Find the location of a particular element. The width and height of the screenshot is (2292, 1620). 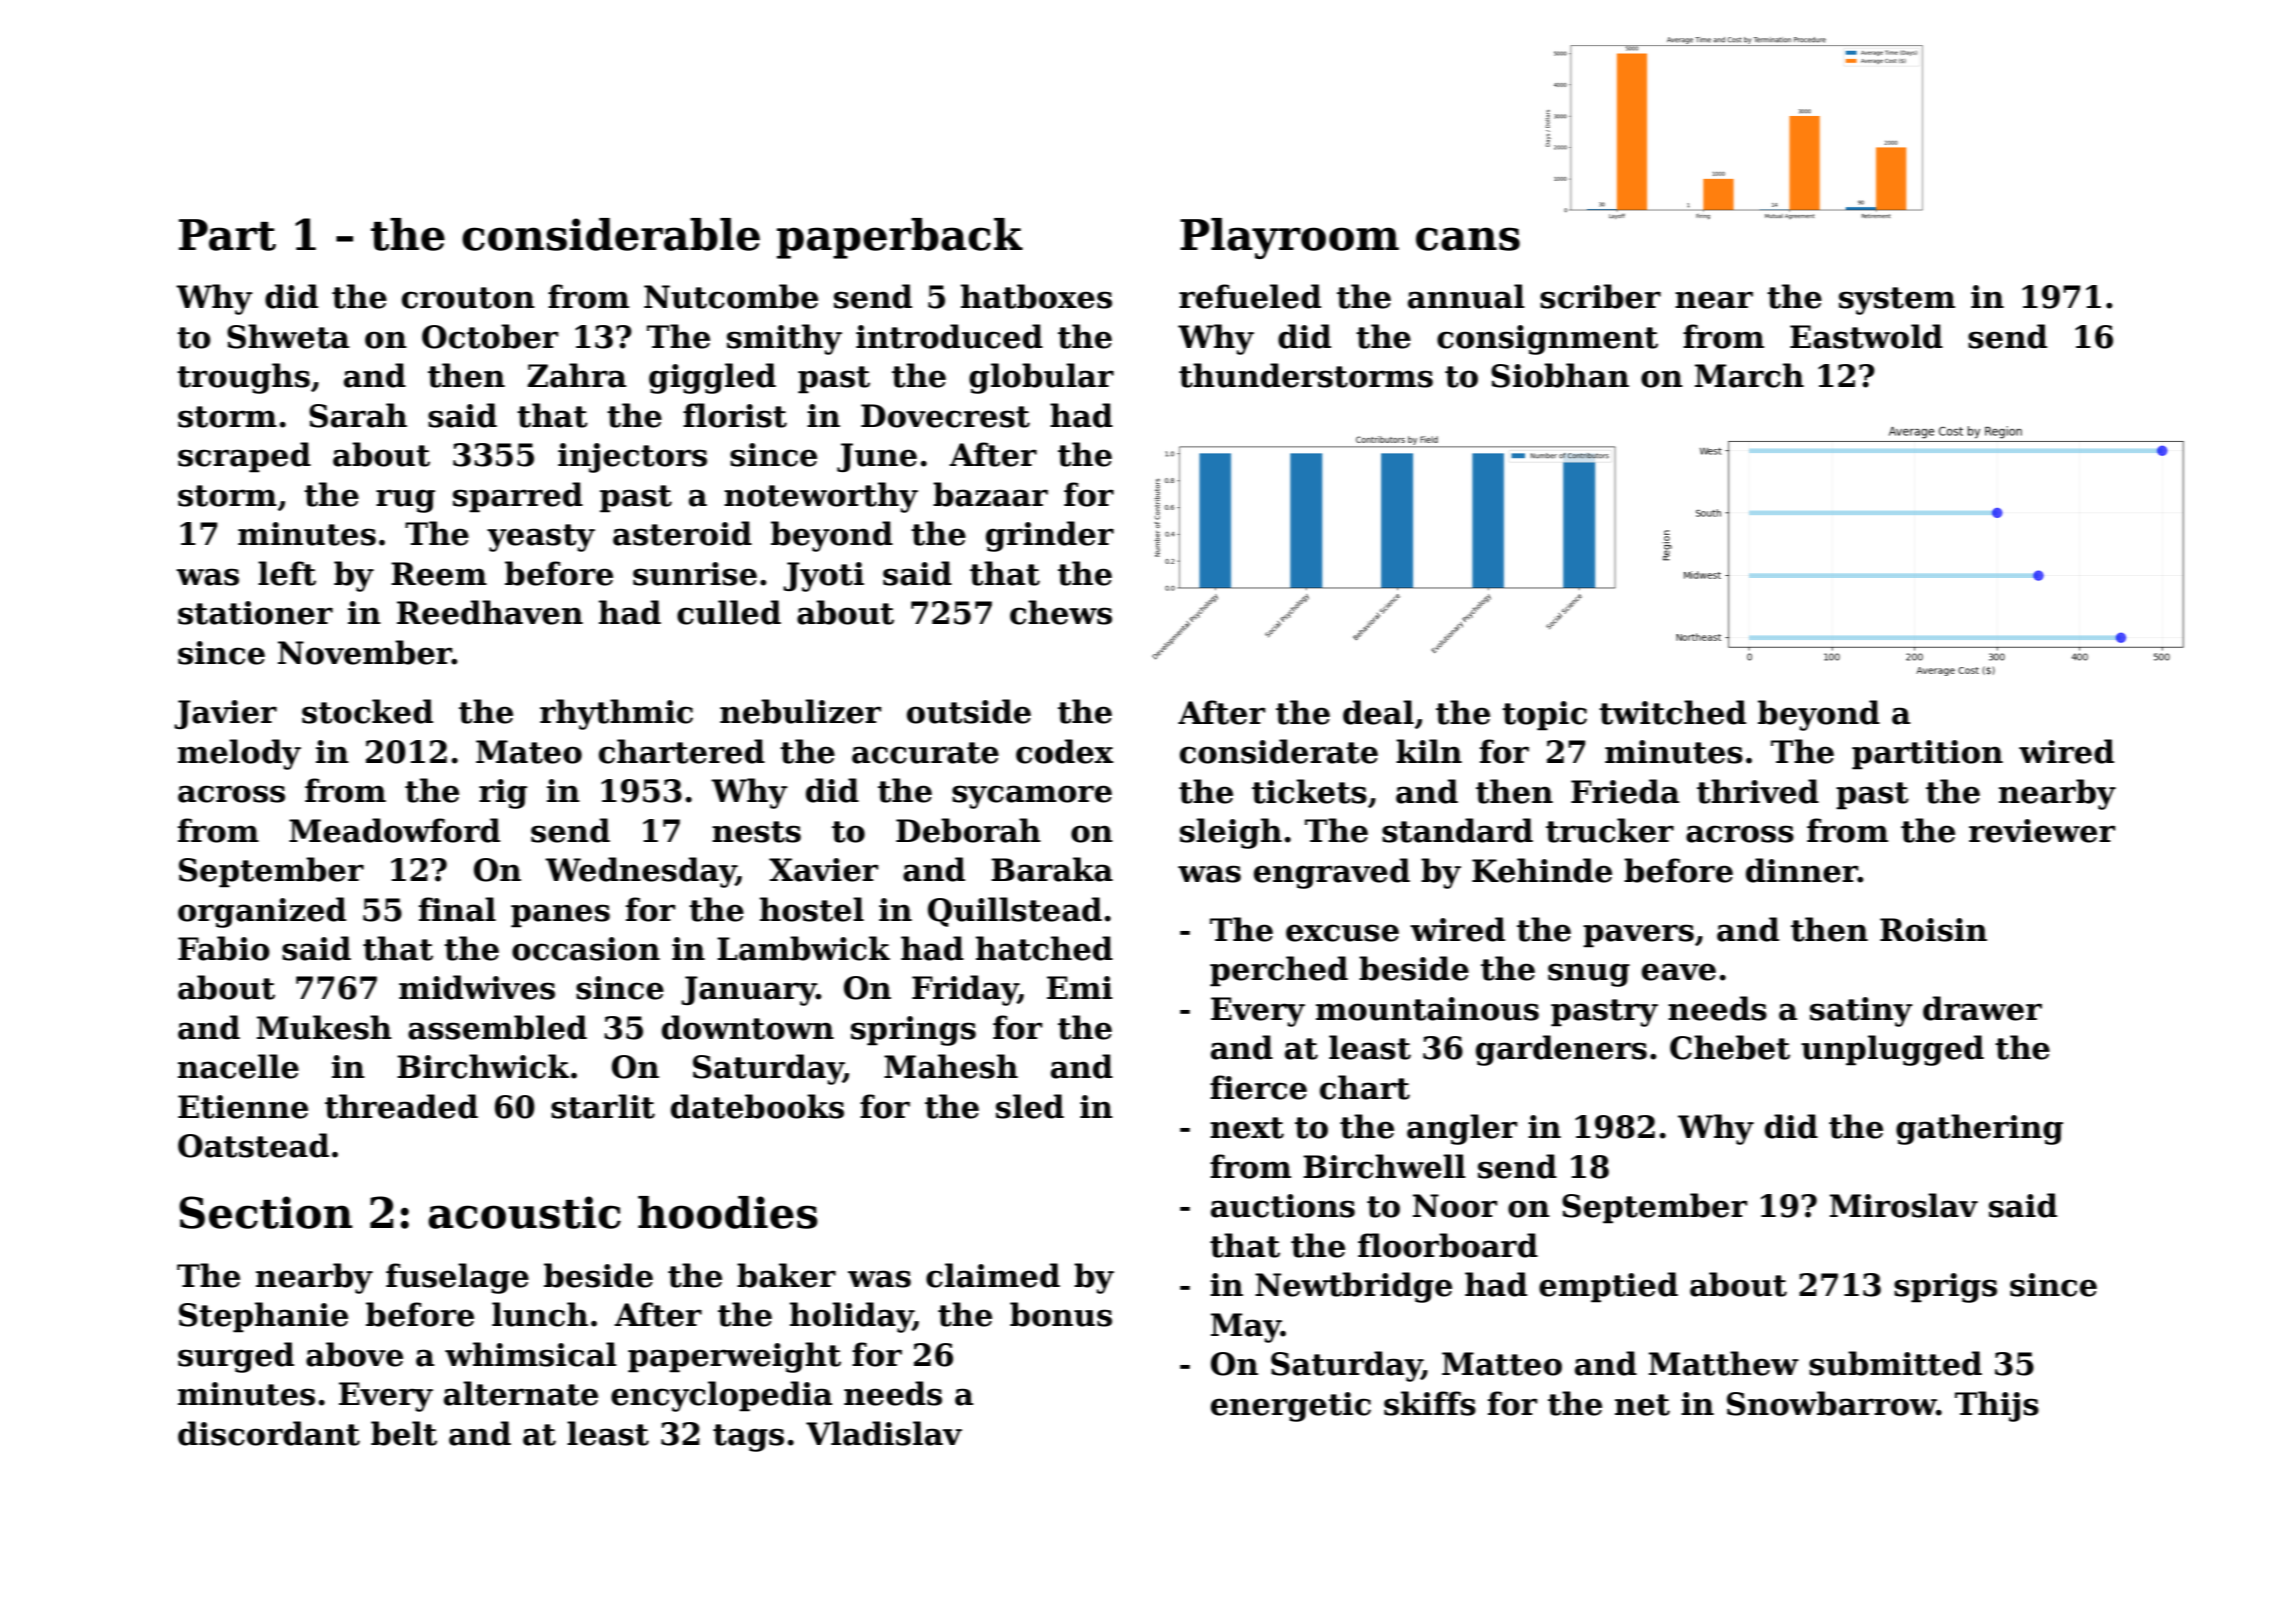

next is located at coordinates (1247, 1128).
